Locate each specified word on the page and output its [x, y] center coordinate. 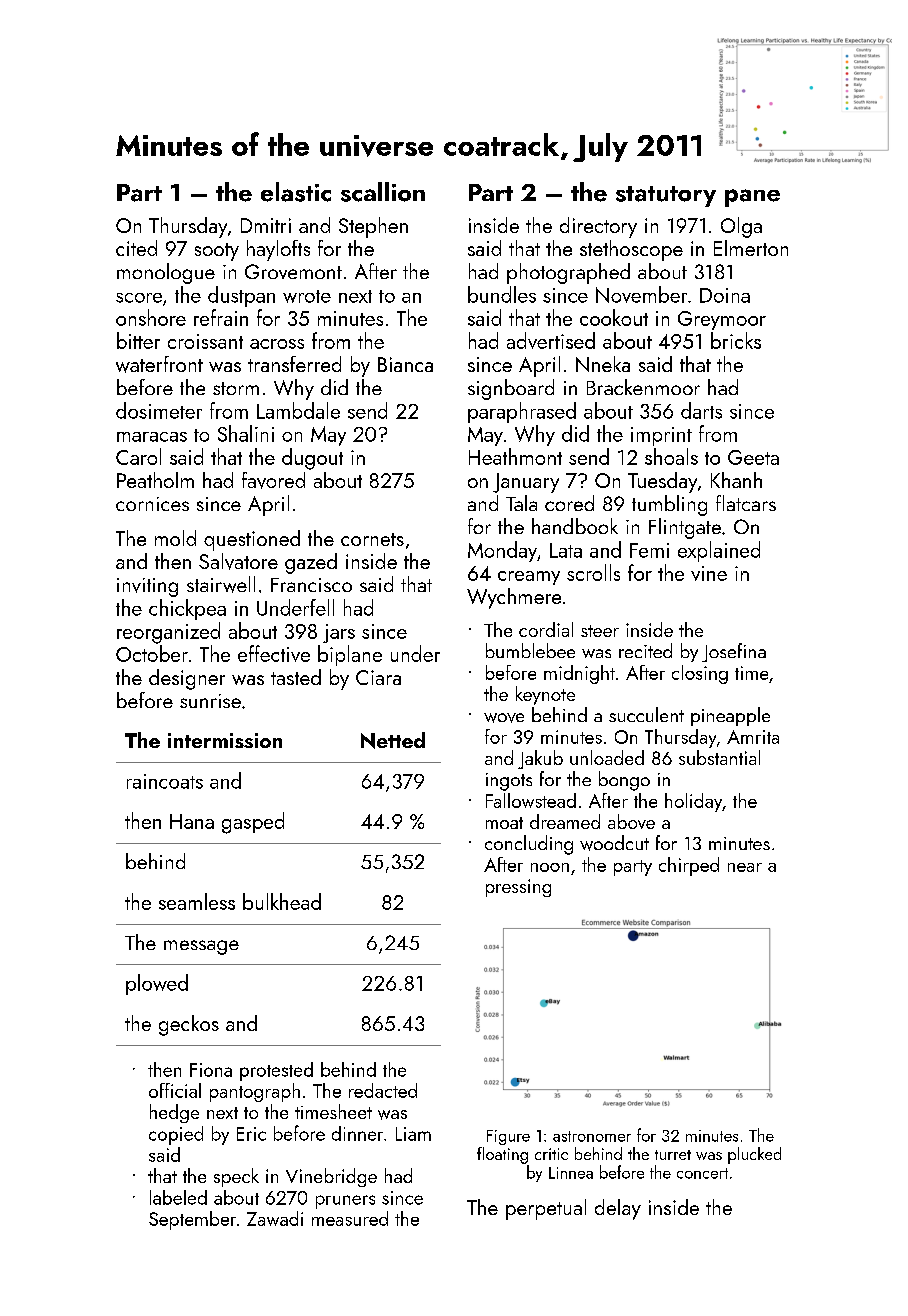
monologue [166, 273]
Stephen [373, 227]
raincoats [165, 781]
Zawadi [275, 1218]
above [631, 821]
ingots [509, 782]
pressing [518, 888]
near [745, 867]
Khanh [736, 480]
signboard [511, 389]
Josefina [734, 652]
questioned [252, 540]
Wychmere [514, 598]
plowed [157, 984]
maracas [152, 437]
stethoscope [631, 250]
